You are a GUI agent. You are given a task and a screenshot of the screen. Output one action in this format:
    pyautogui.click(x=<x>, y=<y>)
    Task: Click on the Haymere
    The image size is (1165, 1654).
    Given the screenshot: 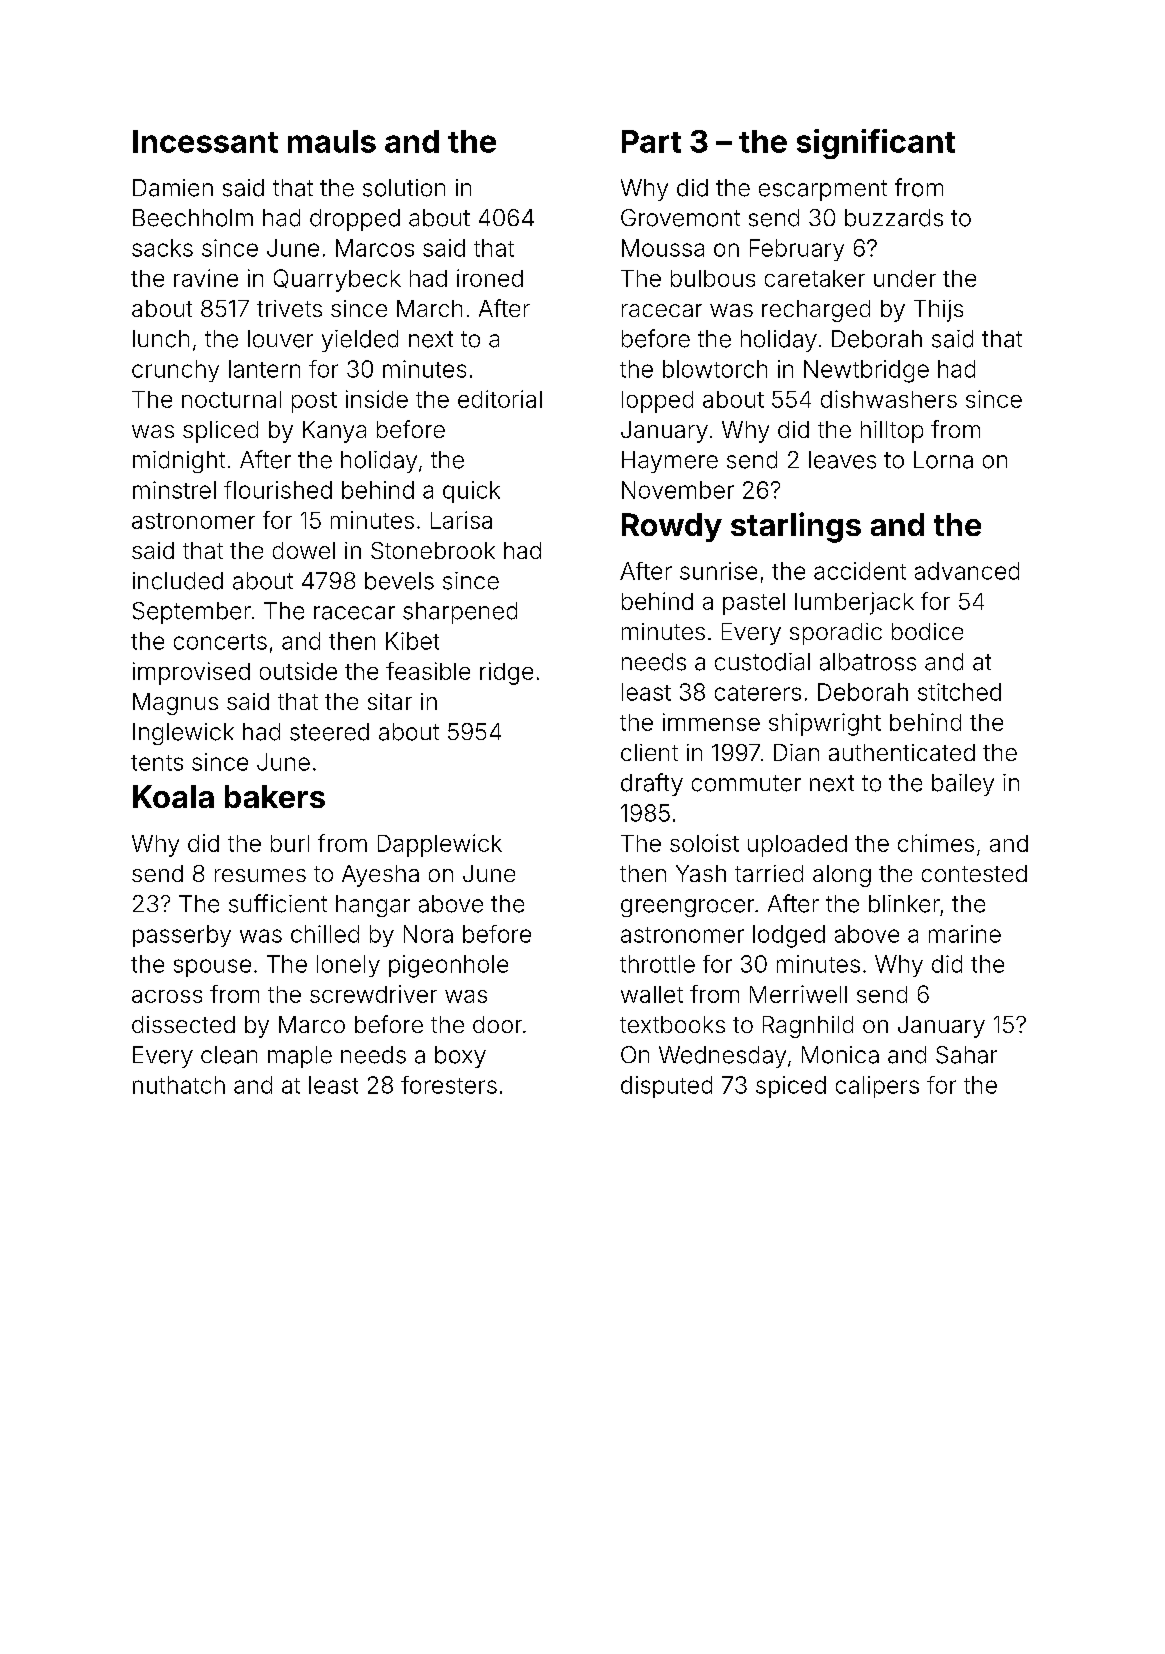 What is the action you would take?
    pyautogui.click(x=670, y=462)
